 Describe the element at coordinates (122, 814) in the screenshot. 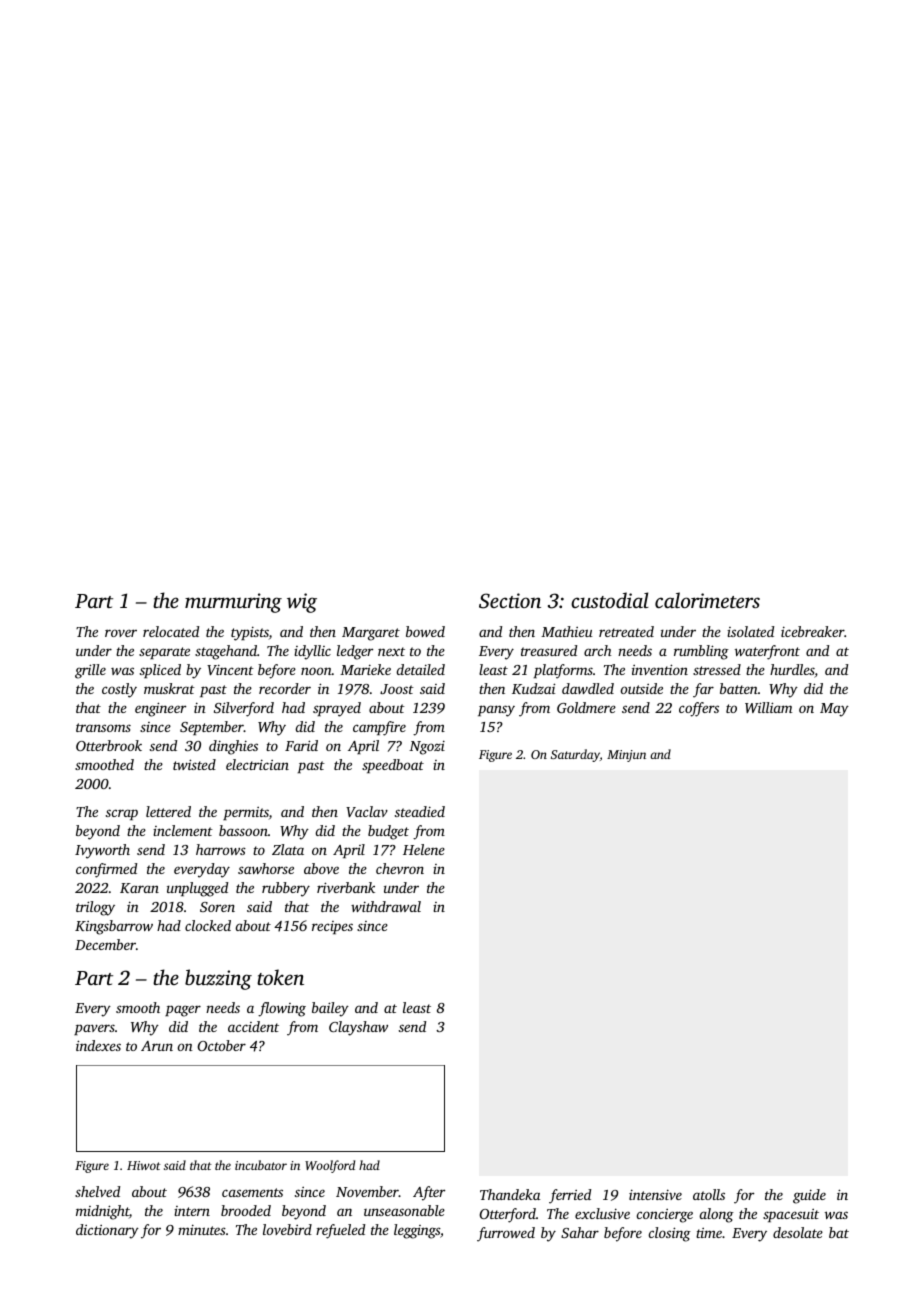

I see `scrap` at that location.
